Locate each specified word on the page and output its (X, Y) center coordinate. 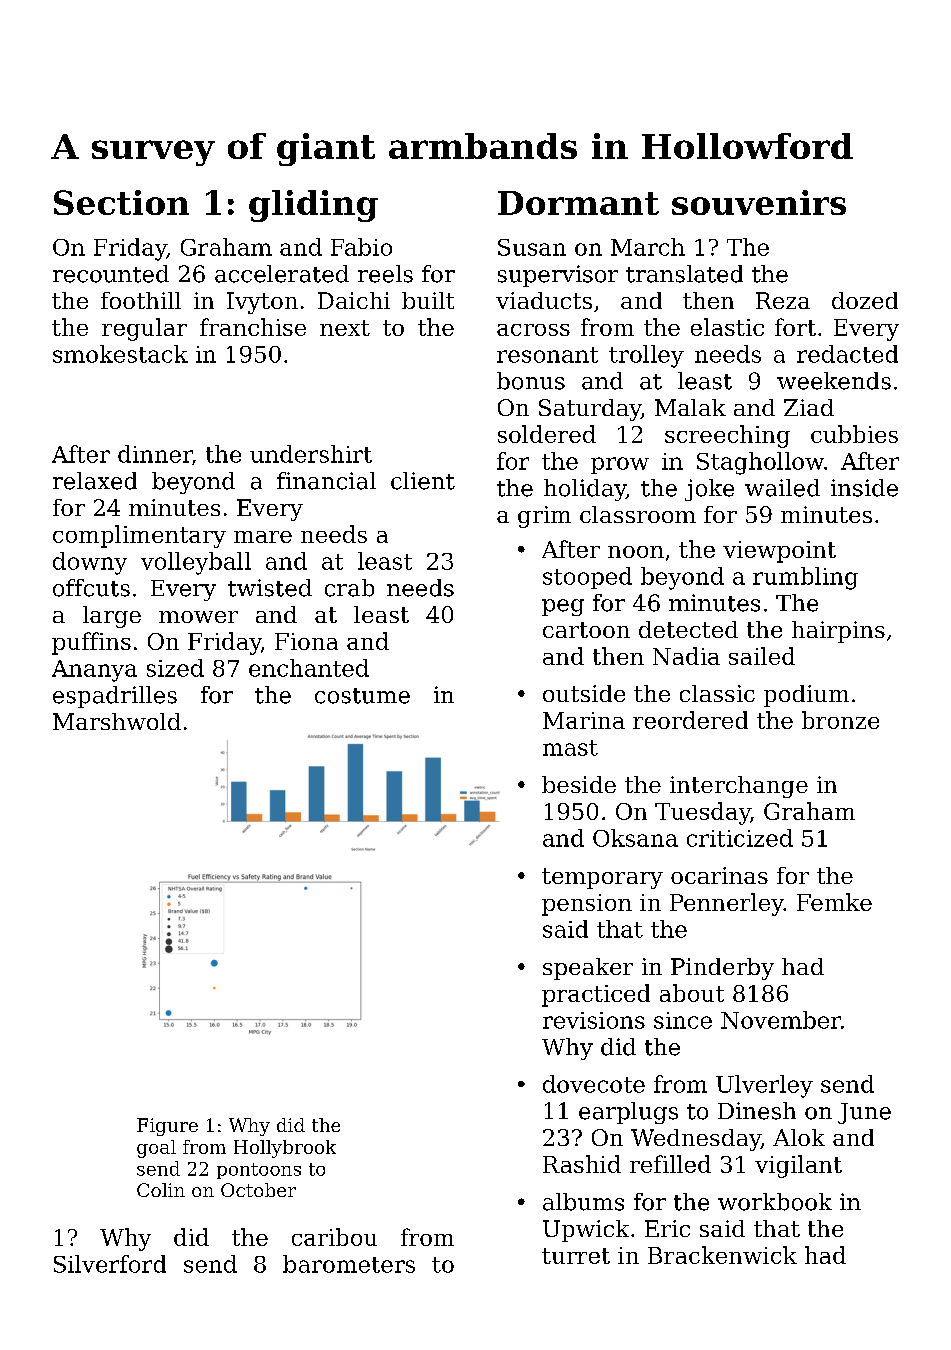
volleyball (196, 563)
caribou (334, 1237)
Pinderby (722, 969)
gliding (313, 206)
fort (795, 327)
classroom (638, 514)
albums (583, 1202)
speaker (588, 969)
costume (362, 696)
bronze (840, 720)
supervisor (558, 276)
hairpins (838, 632)
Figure (167, 1127)
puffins (91, 643)
